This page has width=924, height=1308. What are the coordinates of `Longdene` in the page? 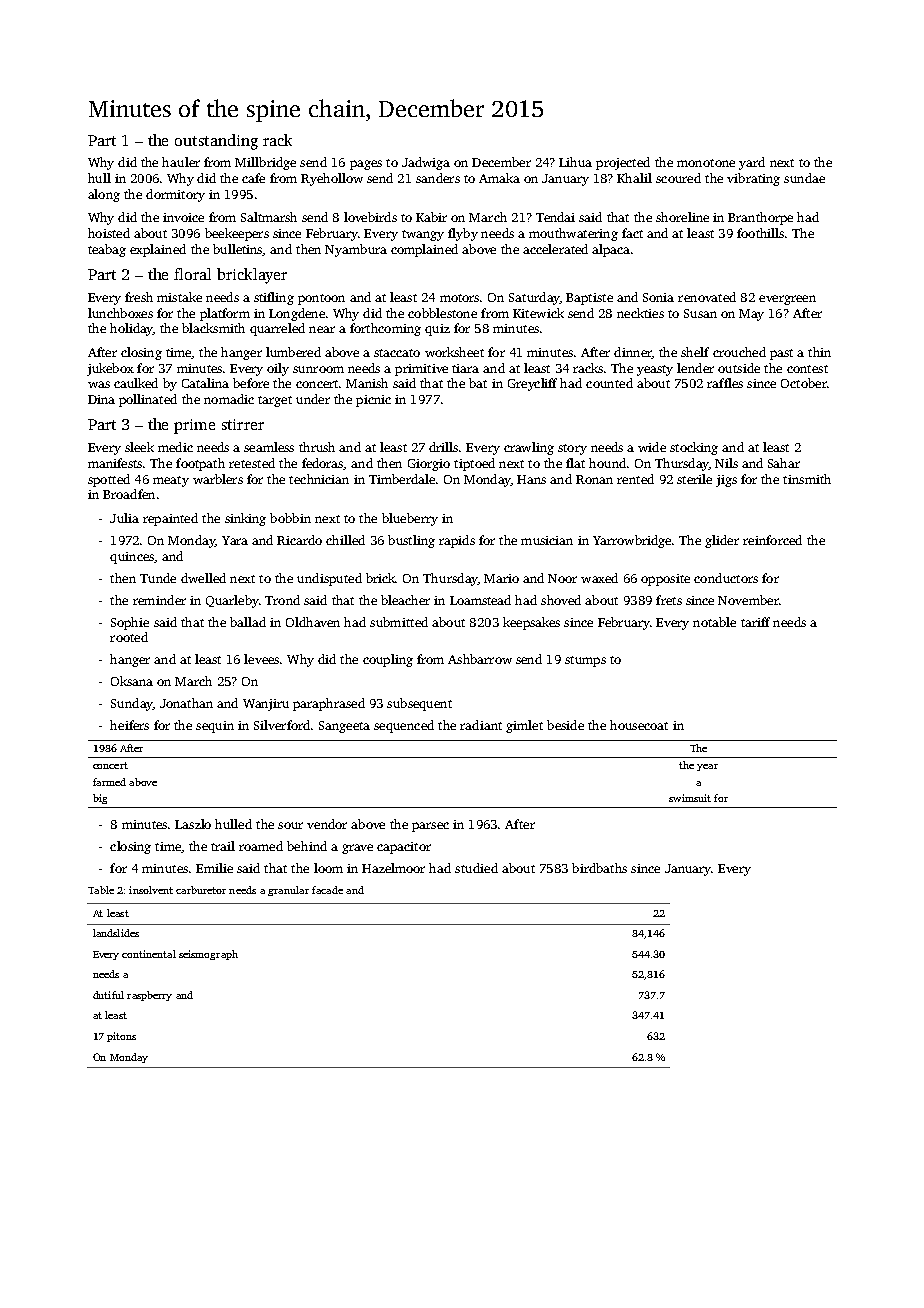 It's located at (297, 314).
